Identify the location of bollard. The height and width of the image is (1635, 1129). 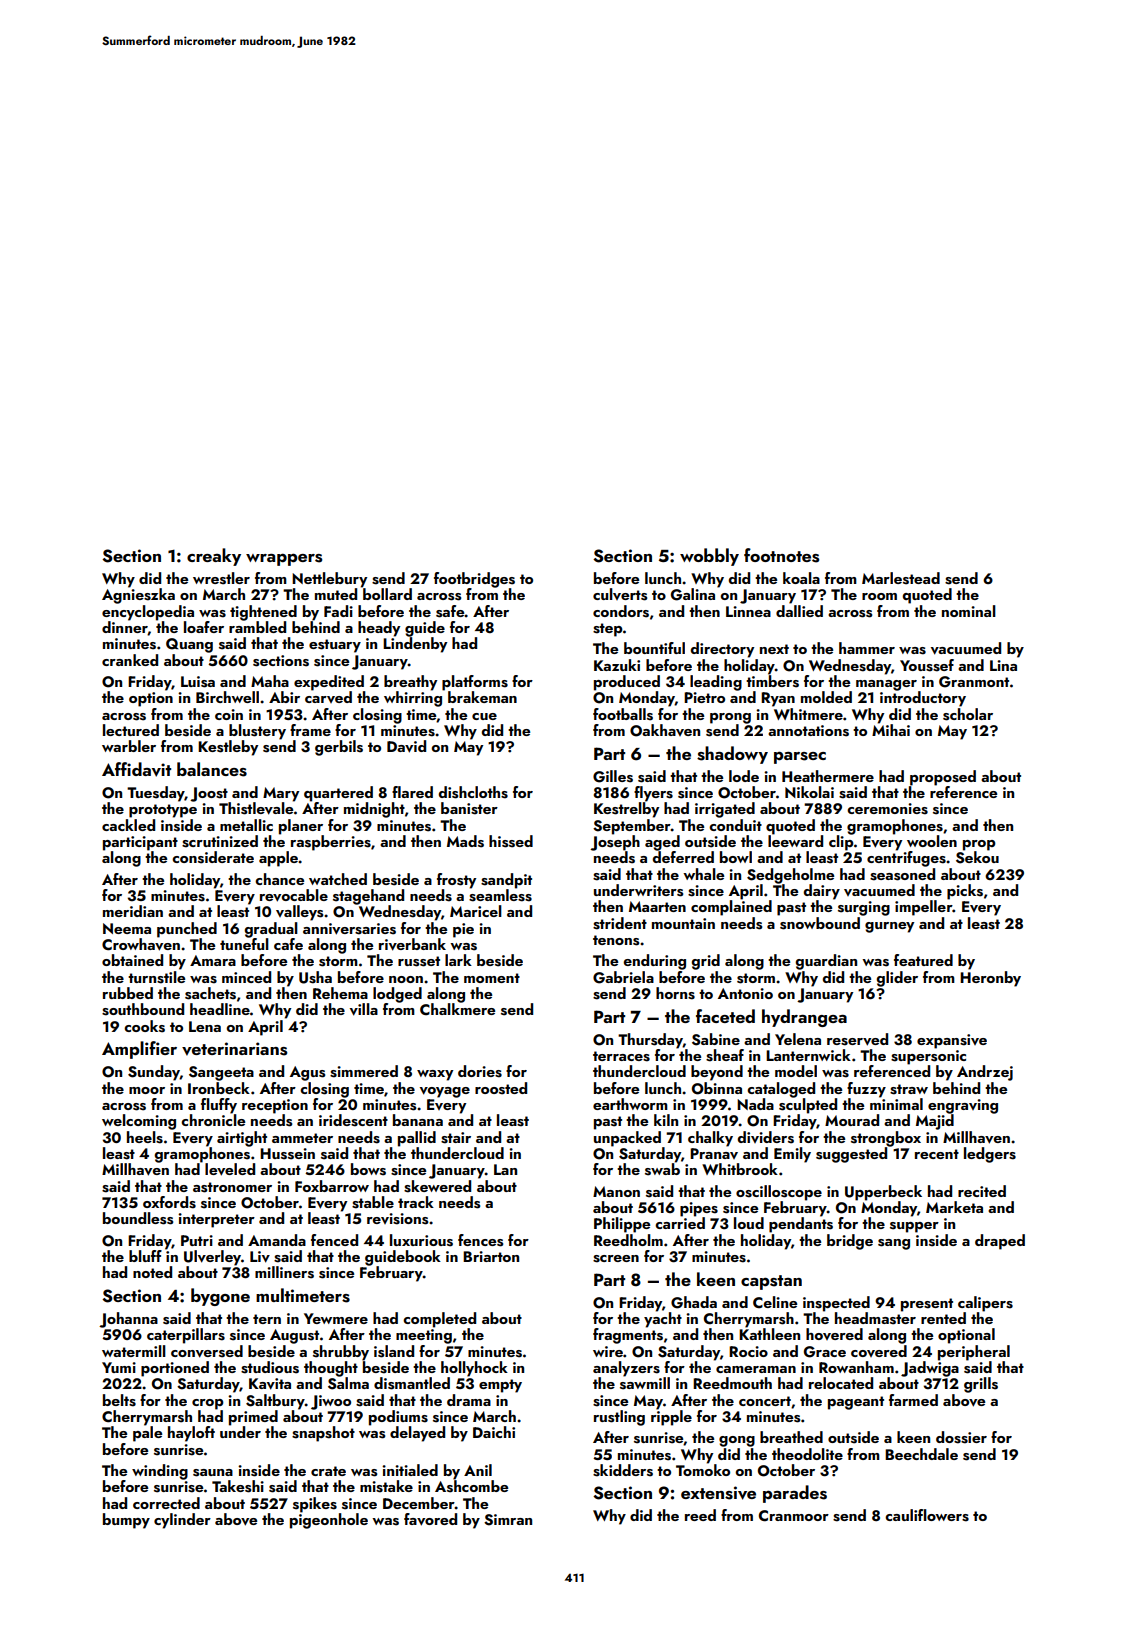
(387, 594).
